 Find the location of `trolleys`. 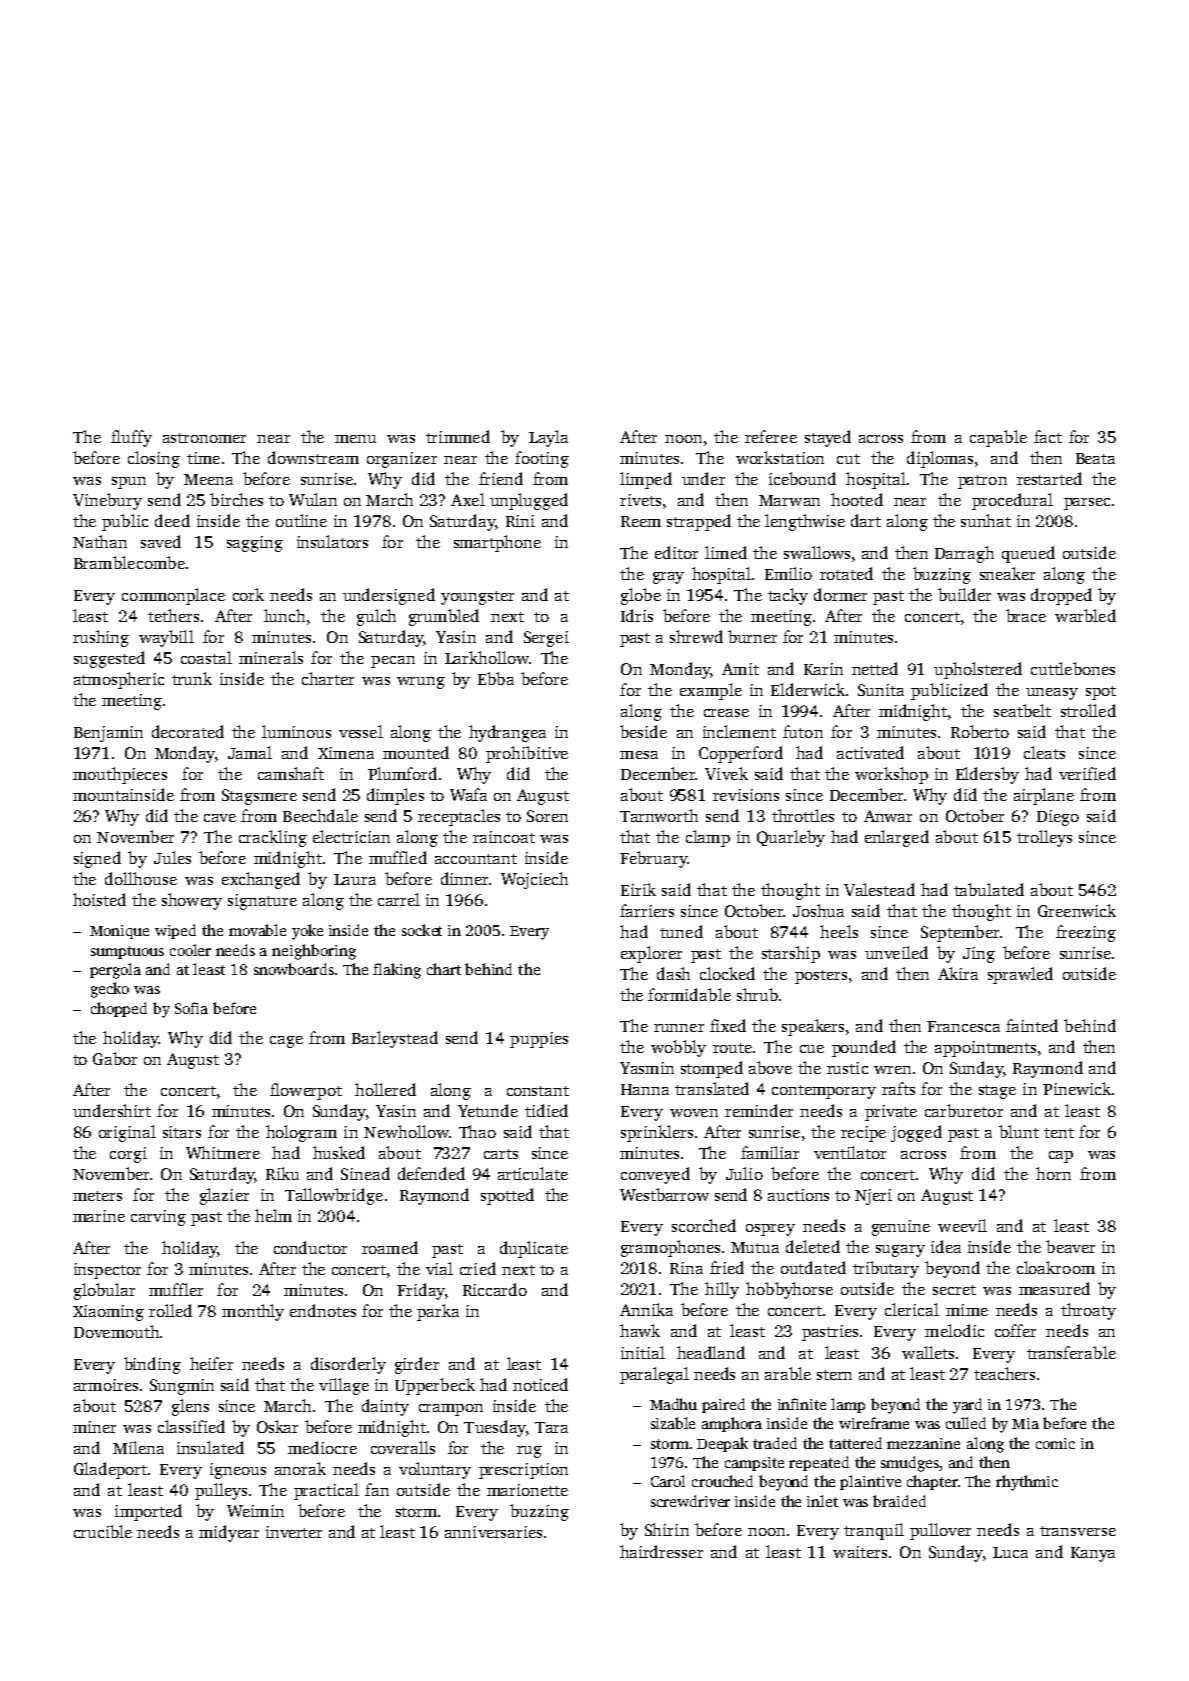

trolleys is located at coordinates (1044, 838).
